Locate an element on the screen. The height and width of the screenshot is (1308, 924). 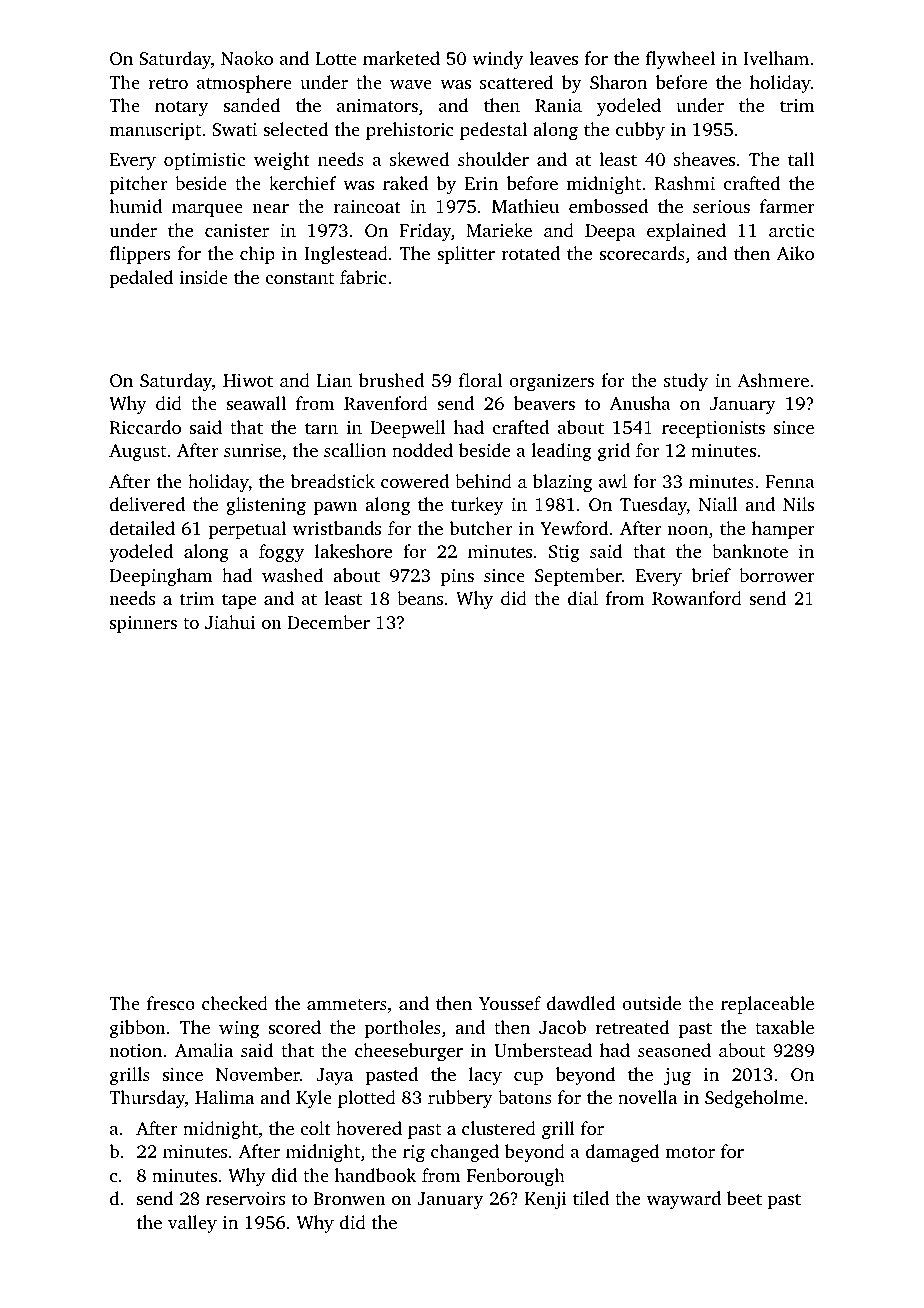
wave is located at coordinates (411, 84).
